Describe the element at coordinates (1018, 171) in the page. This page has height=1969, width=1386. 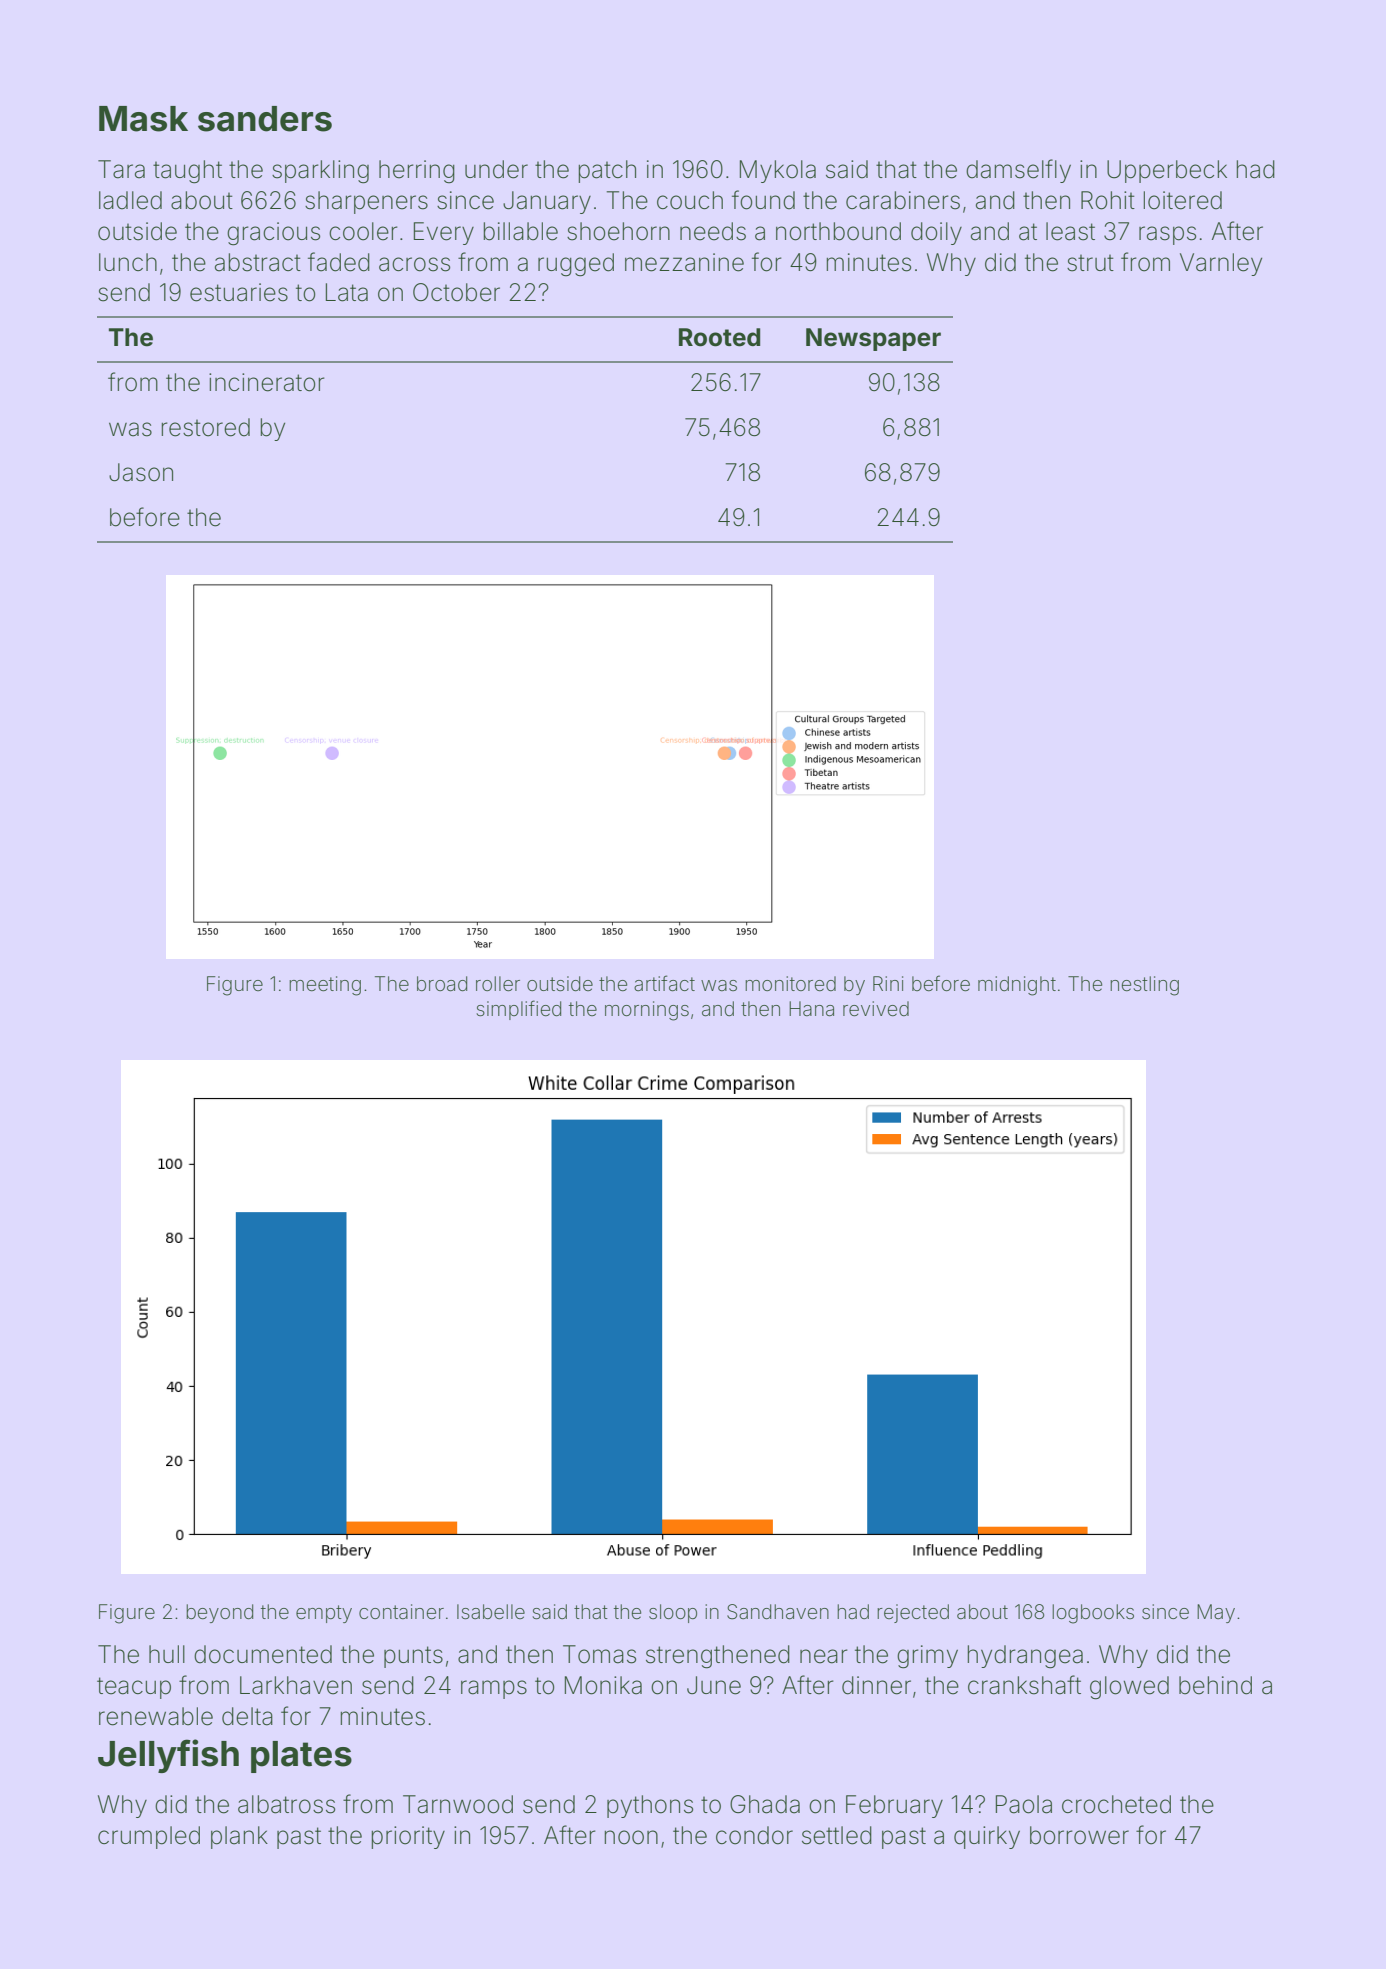
I see `damselfly` at that location.
